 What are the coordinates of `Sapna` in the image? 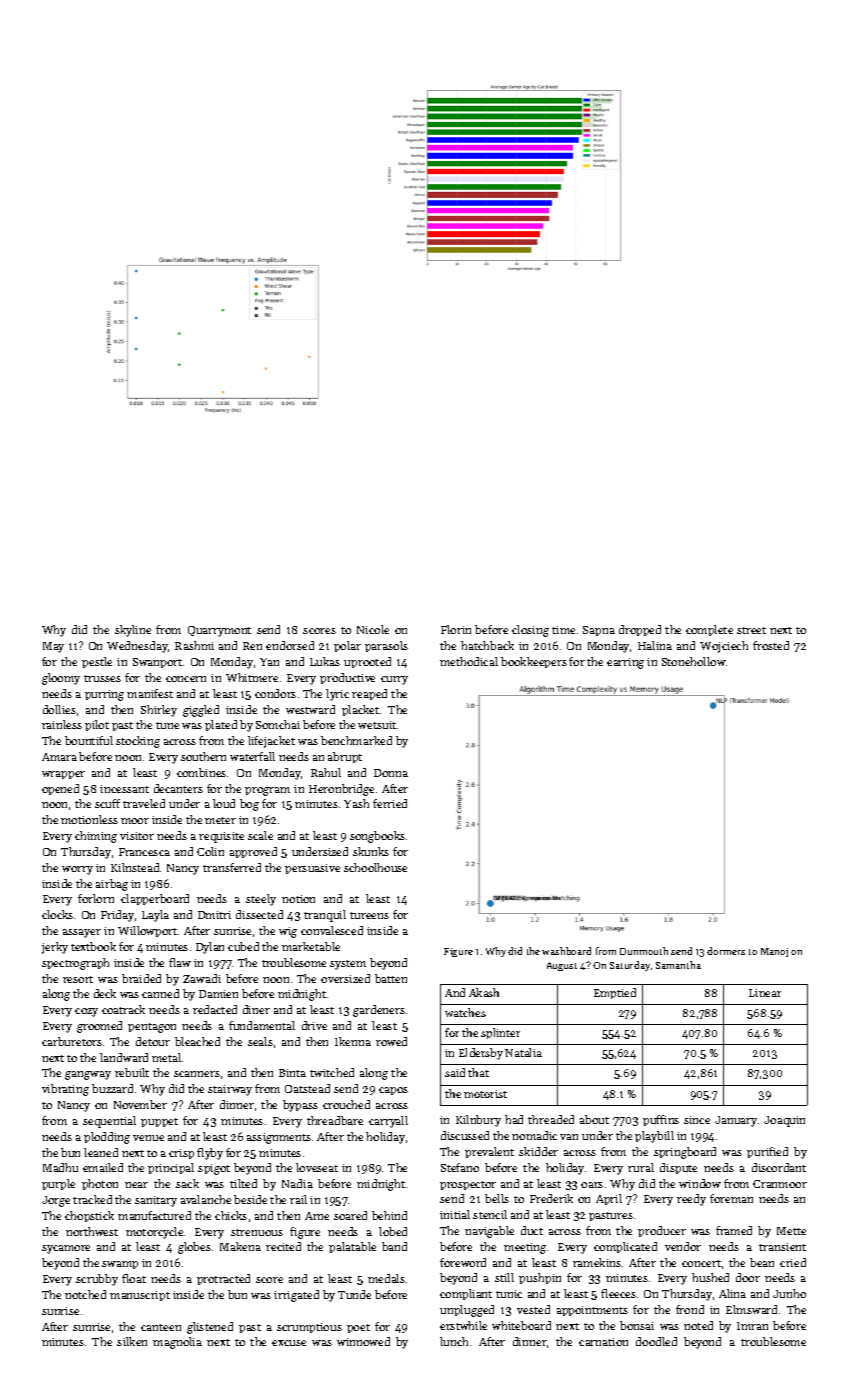 It's located at (599, 631).
